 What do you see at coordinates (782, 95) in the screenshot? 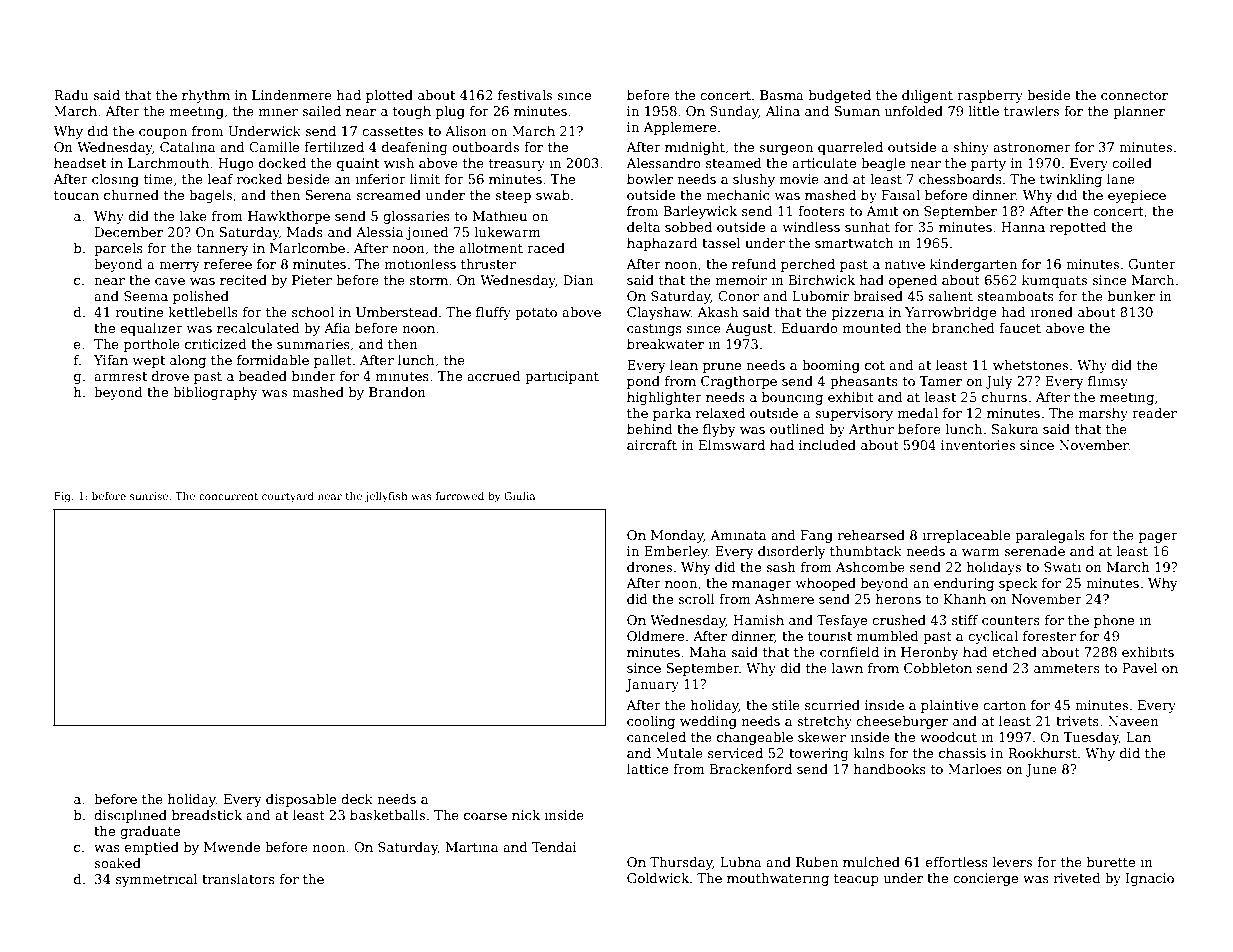
I see `Basma` at bounding box center [782, 95].
